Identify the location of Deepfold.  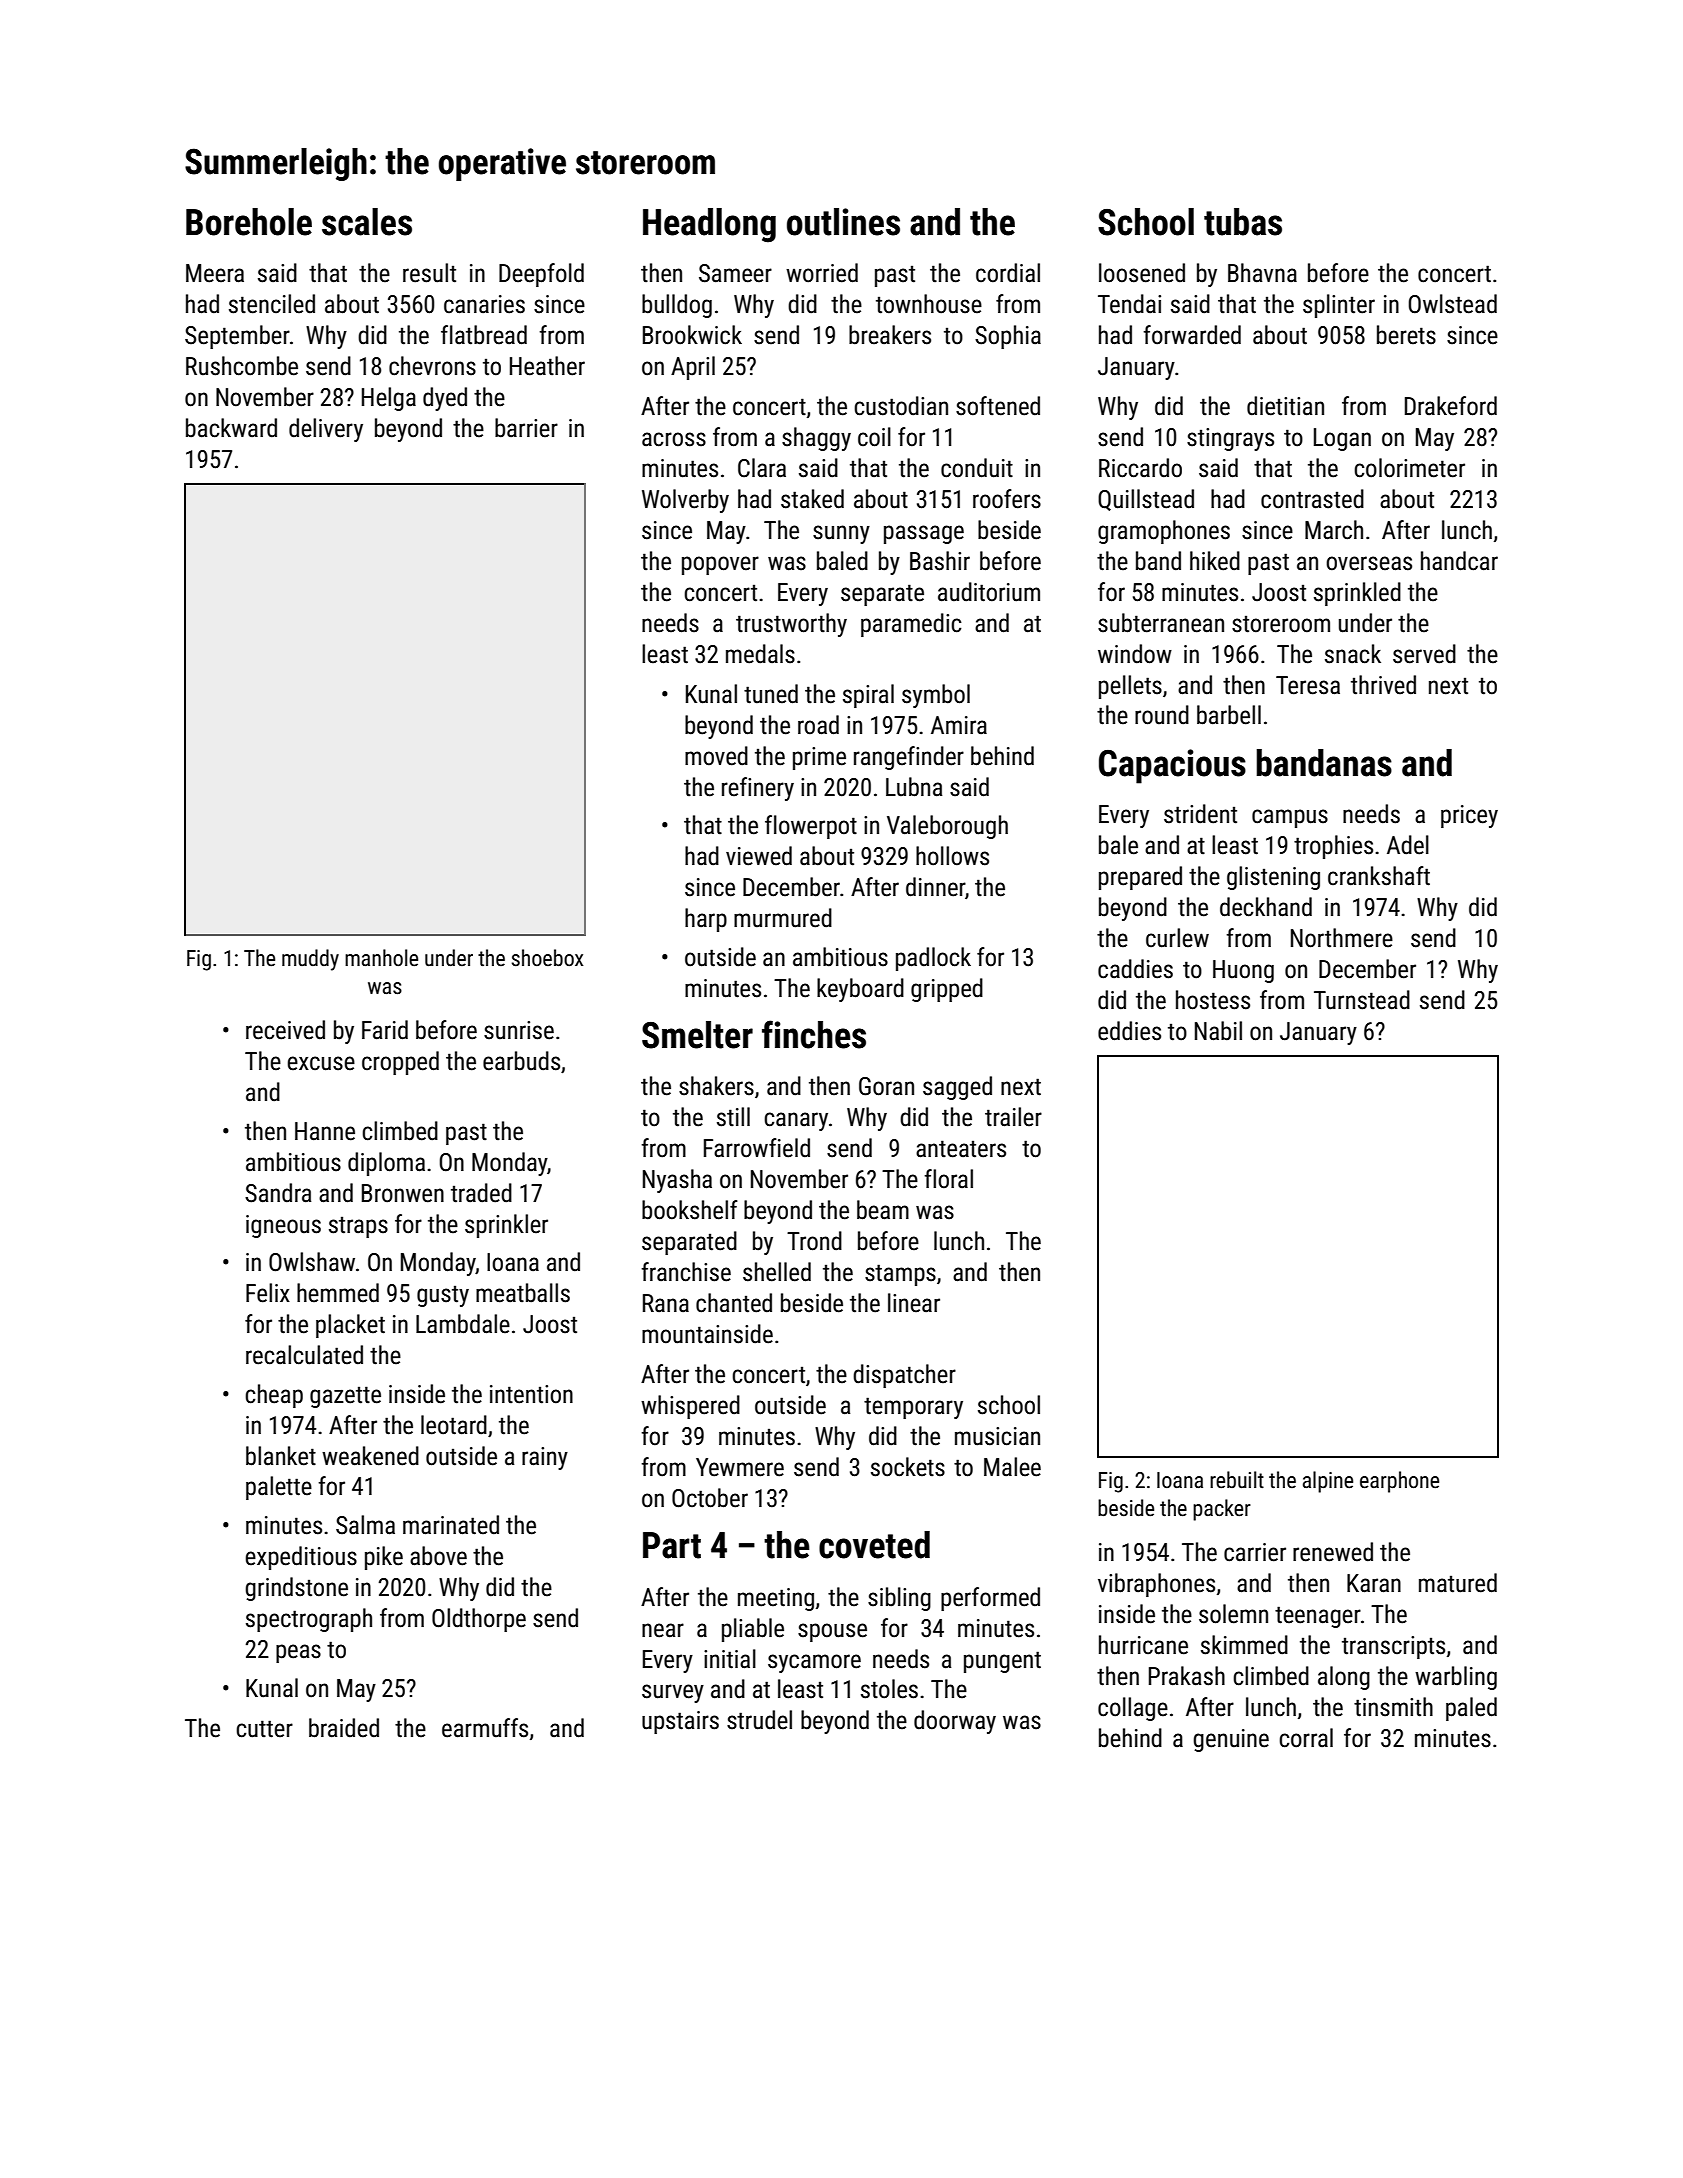
(541, 275).
